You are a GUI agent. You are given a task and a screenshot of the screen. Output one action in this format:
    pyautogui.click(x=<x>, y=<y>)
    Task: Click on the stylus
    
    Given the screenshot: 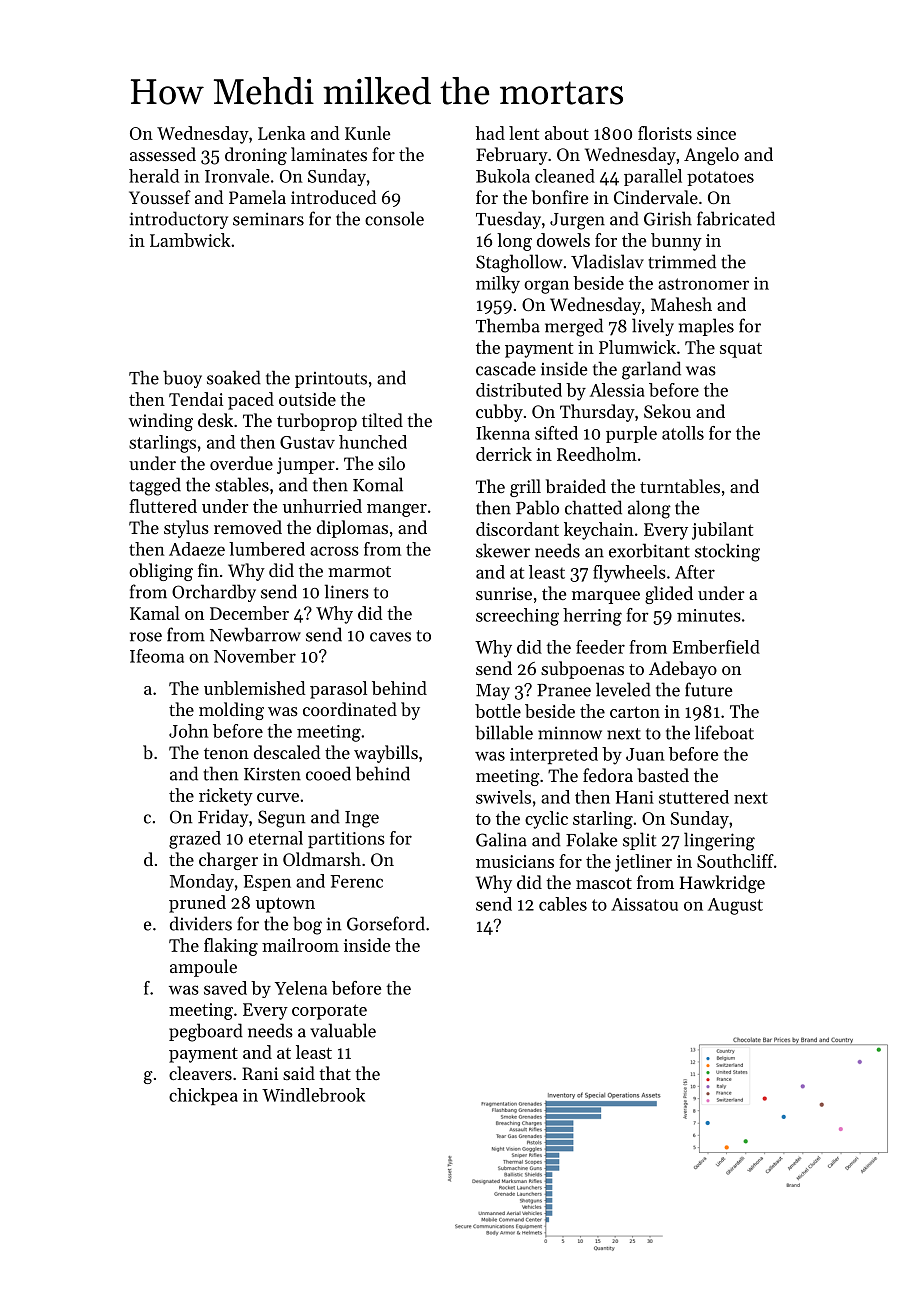 What is the action you would take?
    pyautogui.click(x=186, y=529)
